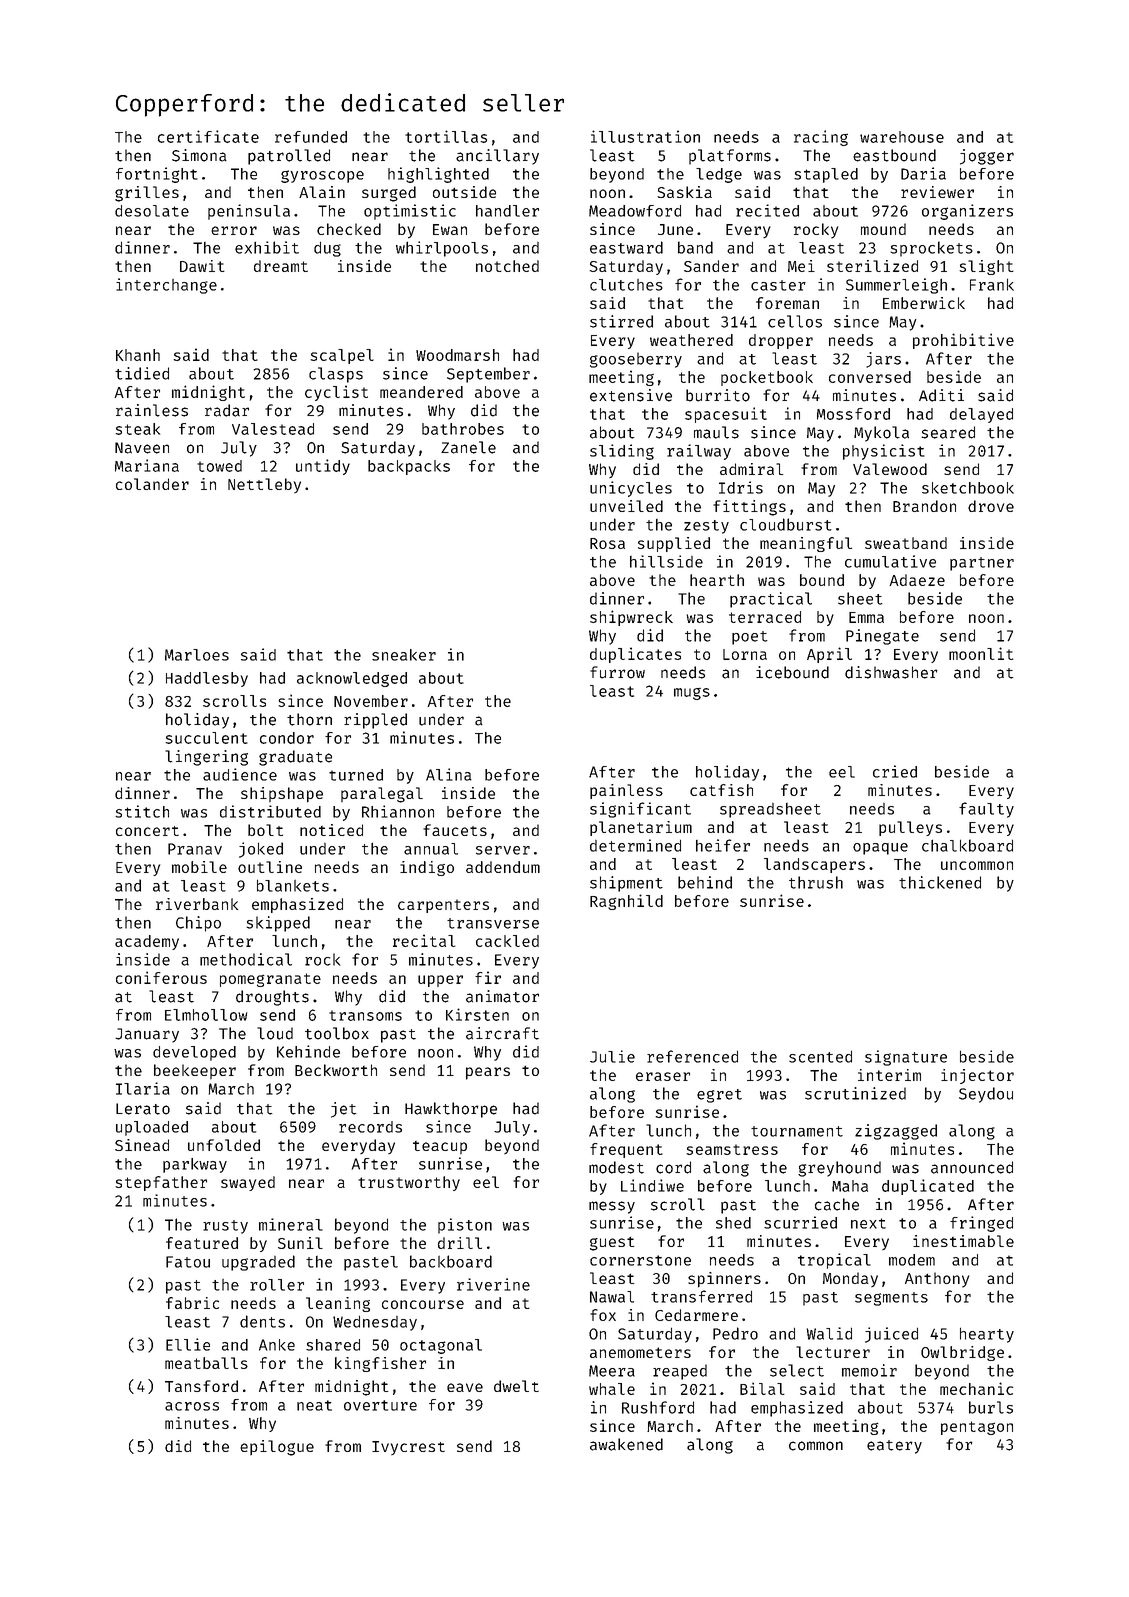 Image resolution: width=1129 pixels, height=1597 pixels. What do you see at coordinates (645, 136) in the document?
I see `illustration` at bounding box center [645, 136].
